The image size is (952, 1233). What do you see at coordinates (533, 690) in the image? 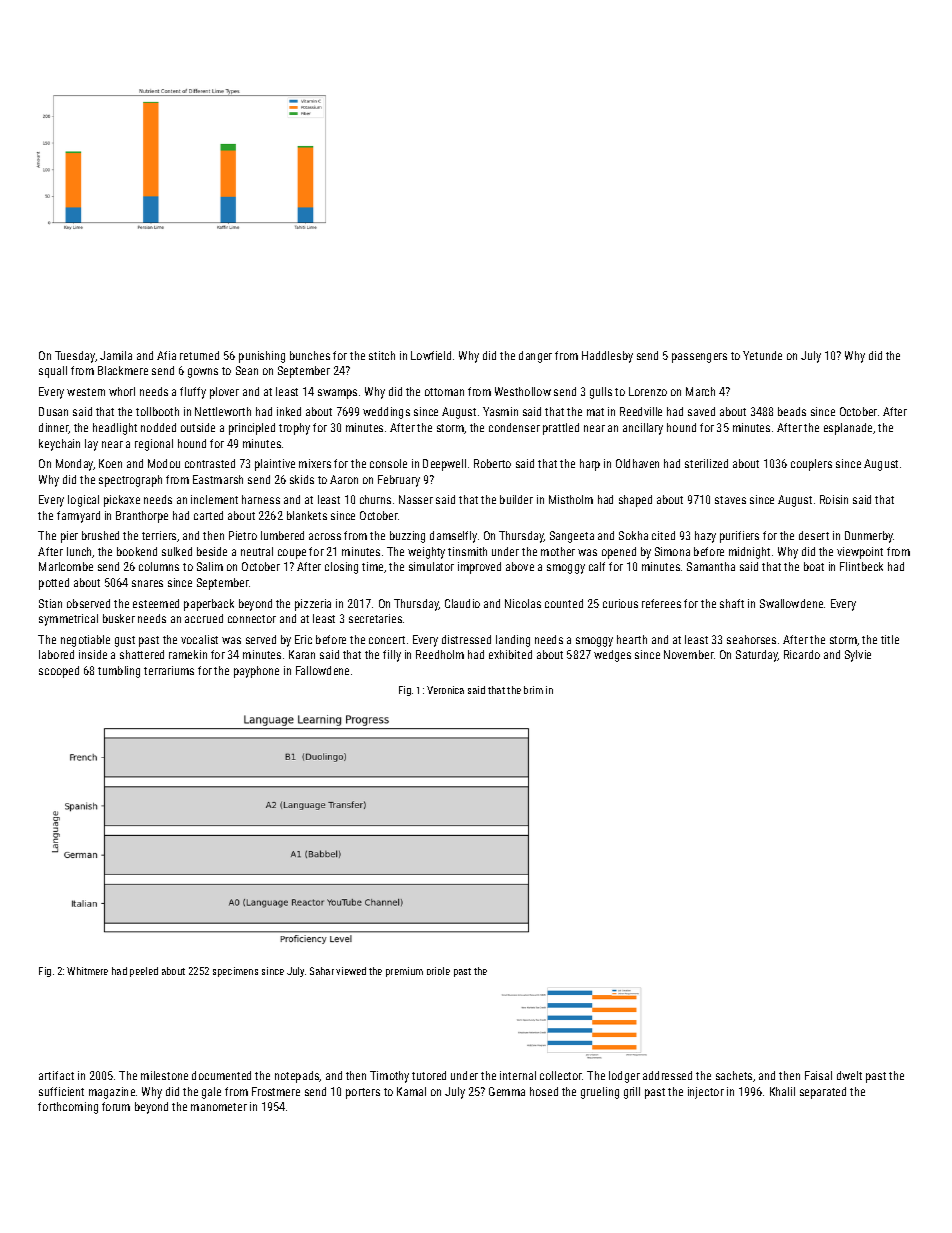
I see `brim` at bounding box center [533, 690].
